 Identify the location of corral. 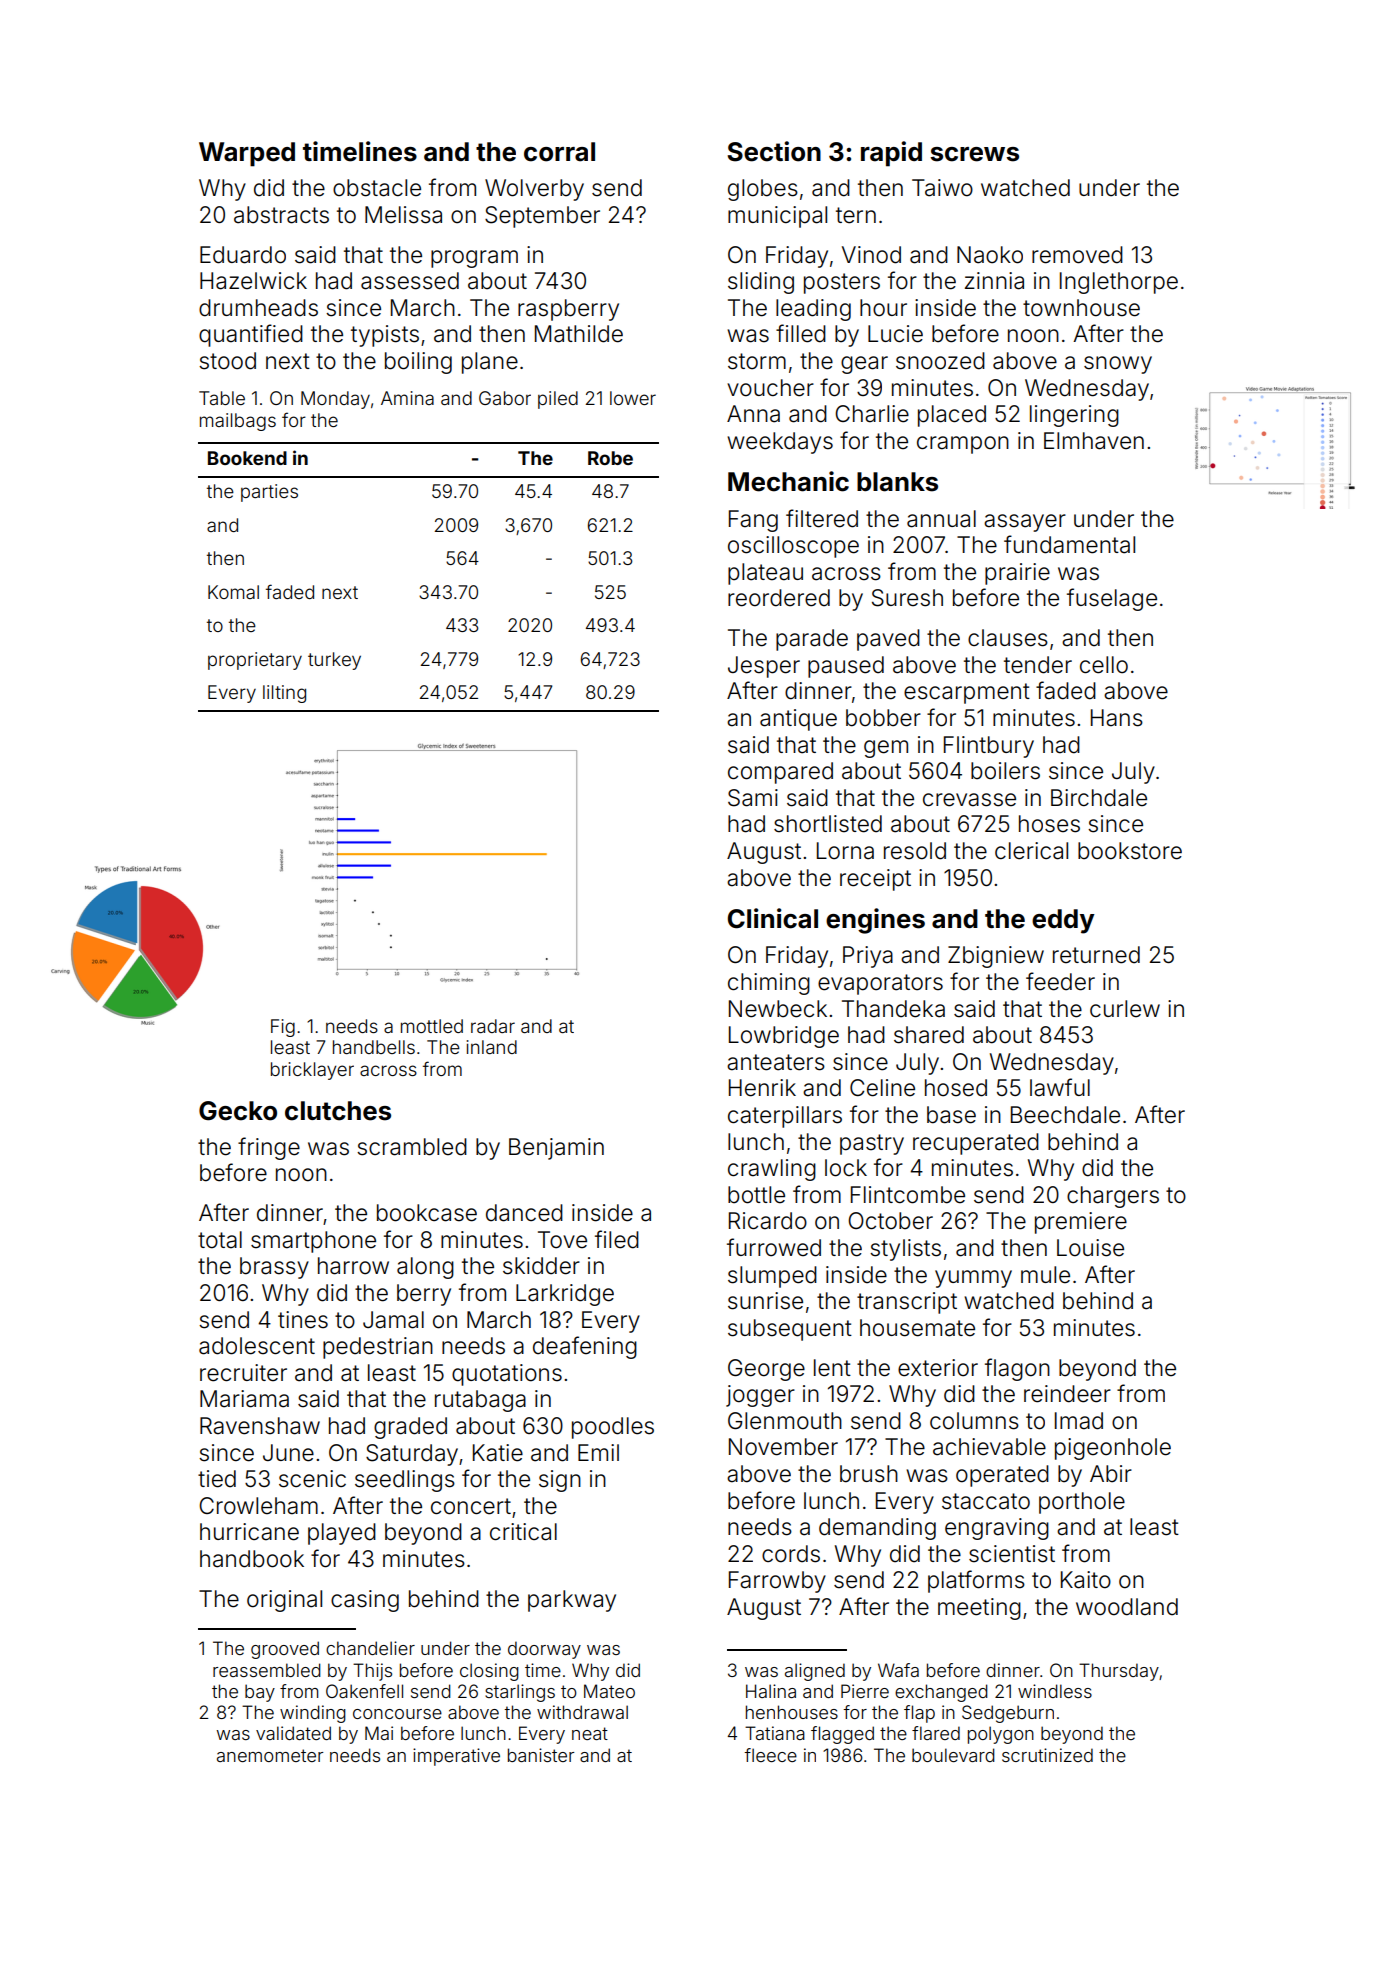
(559, 152).
